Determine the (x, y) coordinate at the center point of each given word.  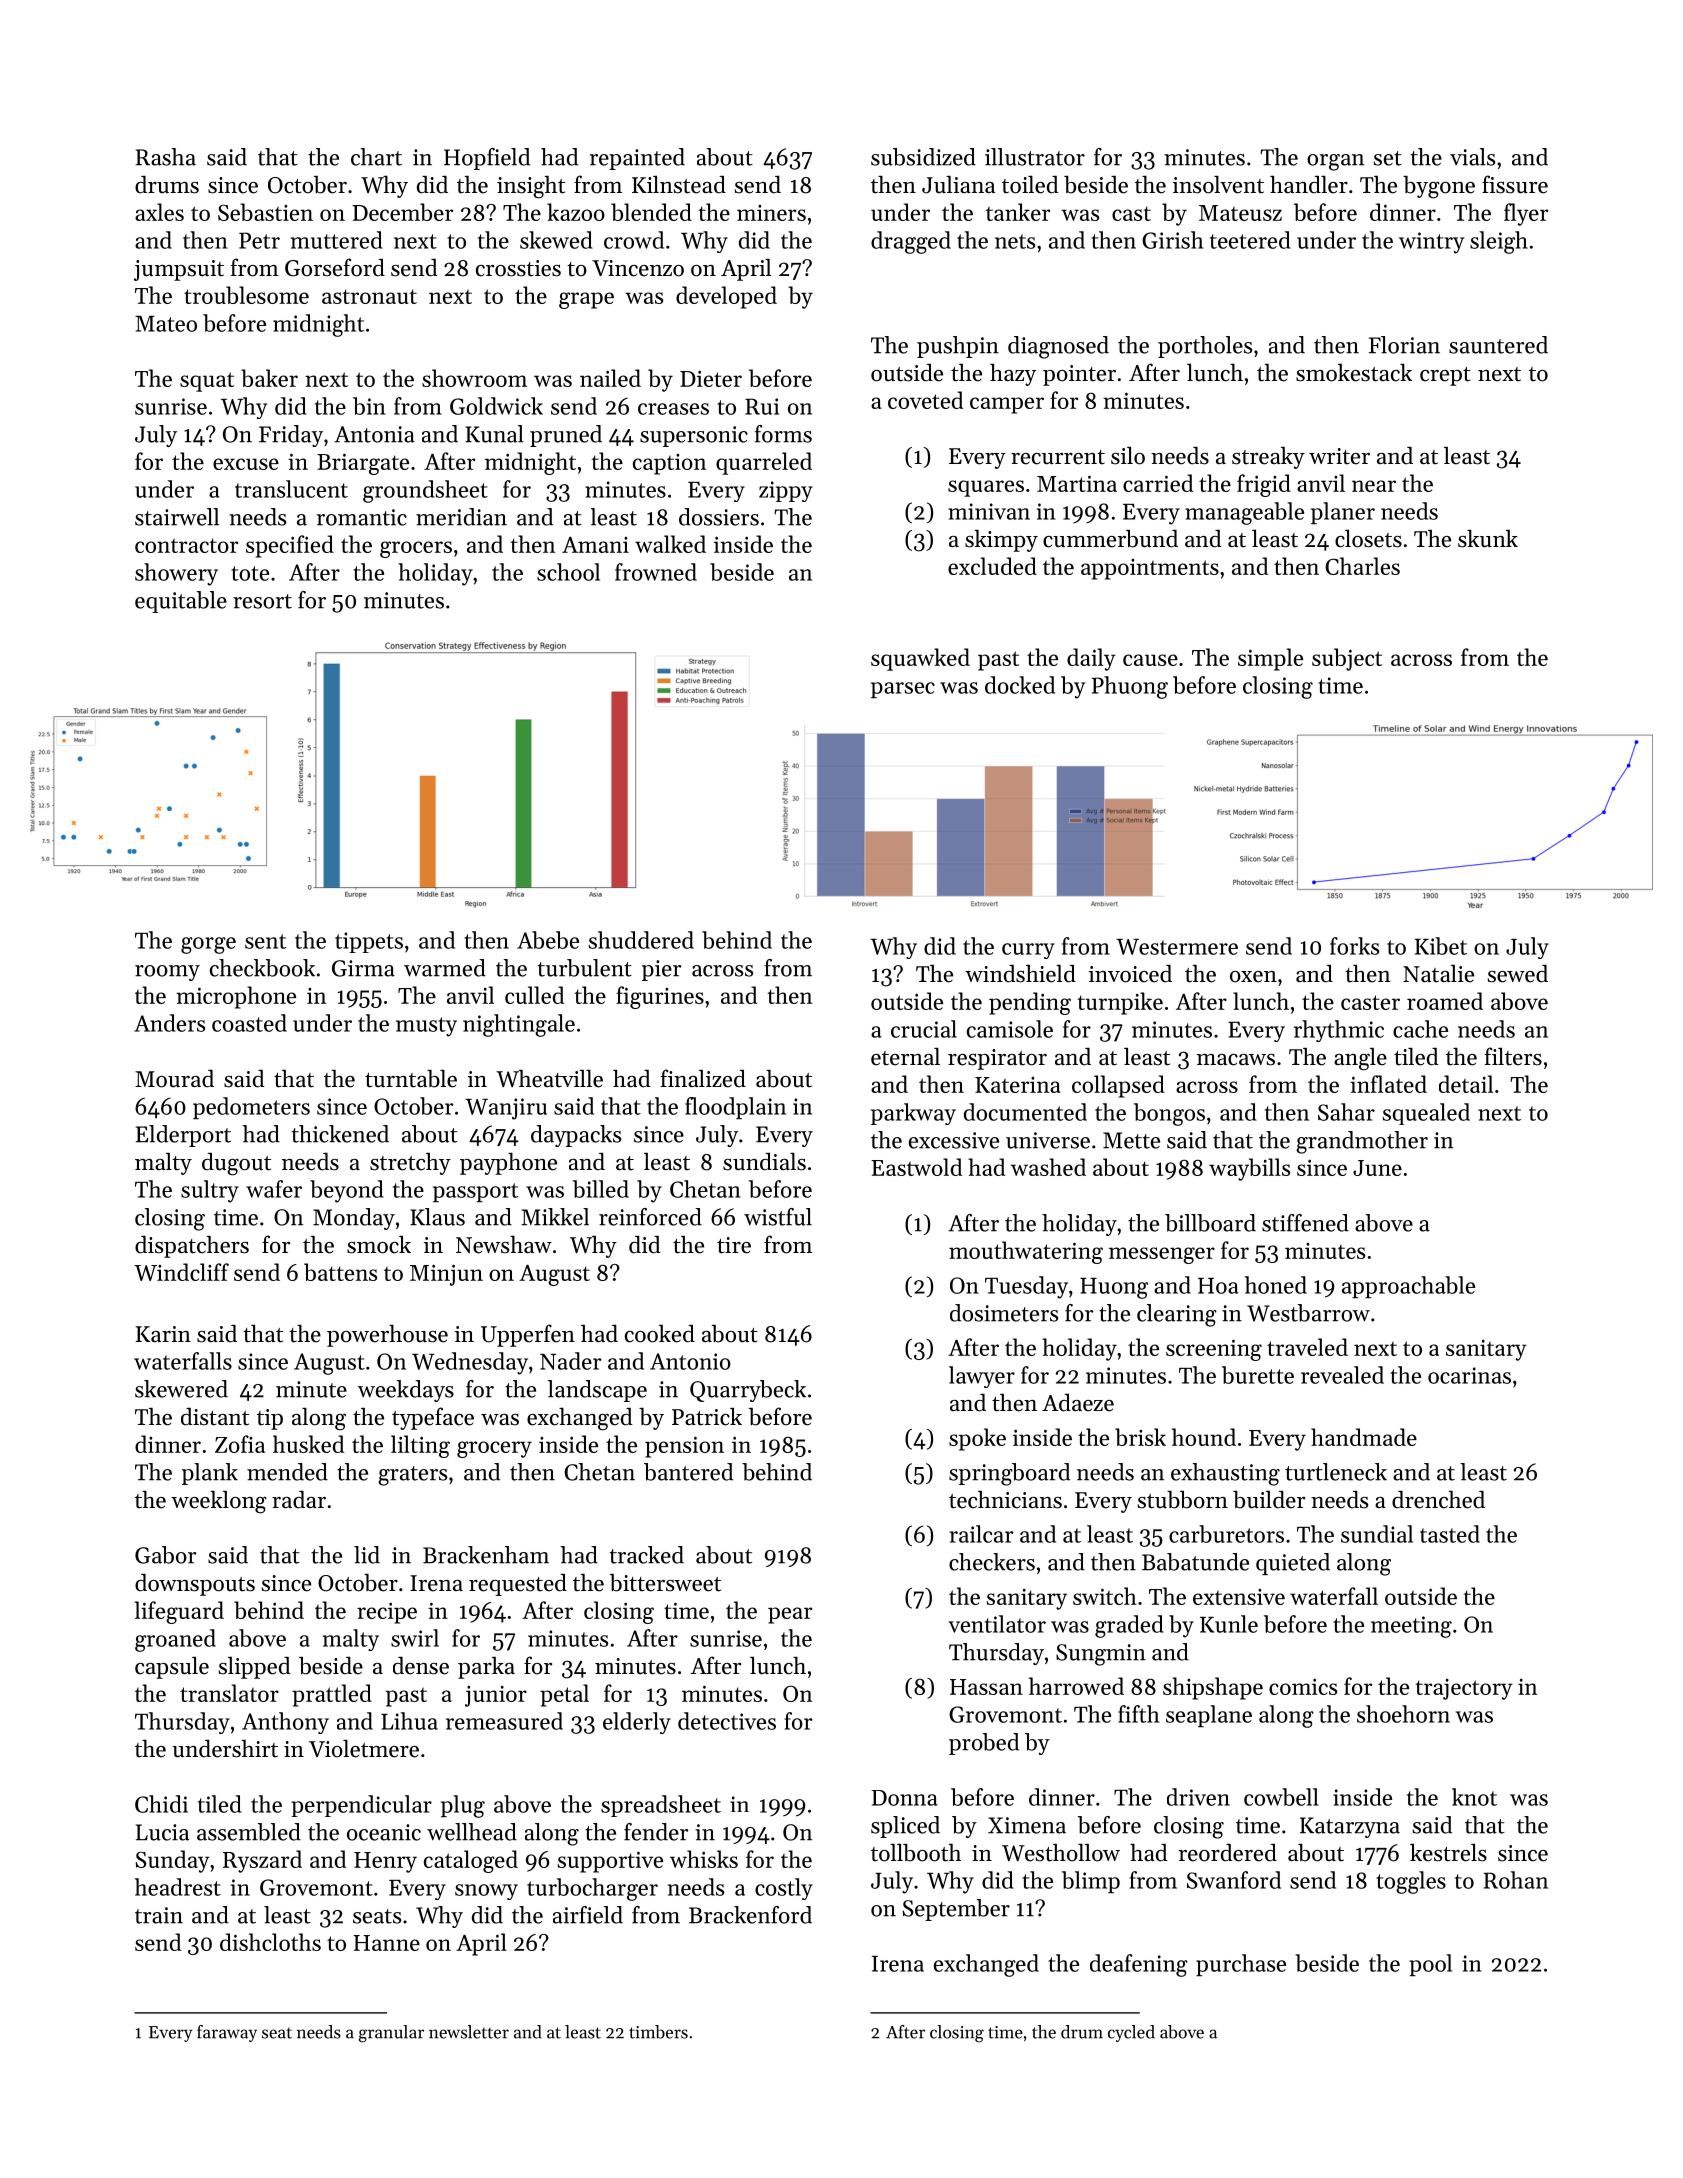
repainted (637, 159)
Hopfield (487, 159)
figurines (660, 997)
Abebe (548, 940)
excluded (992, 566)
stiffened (1305, 1223)
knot (1474, 1797)
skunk (1488, 538)
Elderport (183, 1136)
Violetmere (364, 1748)
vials (1472, 157)
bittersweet (665, 1583)
